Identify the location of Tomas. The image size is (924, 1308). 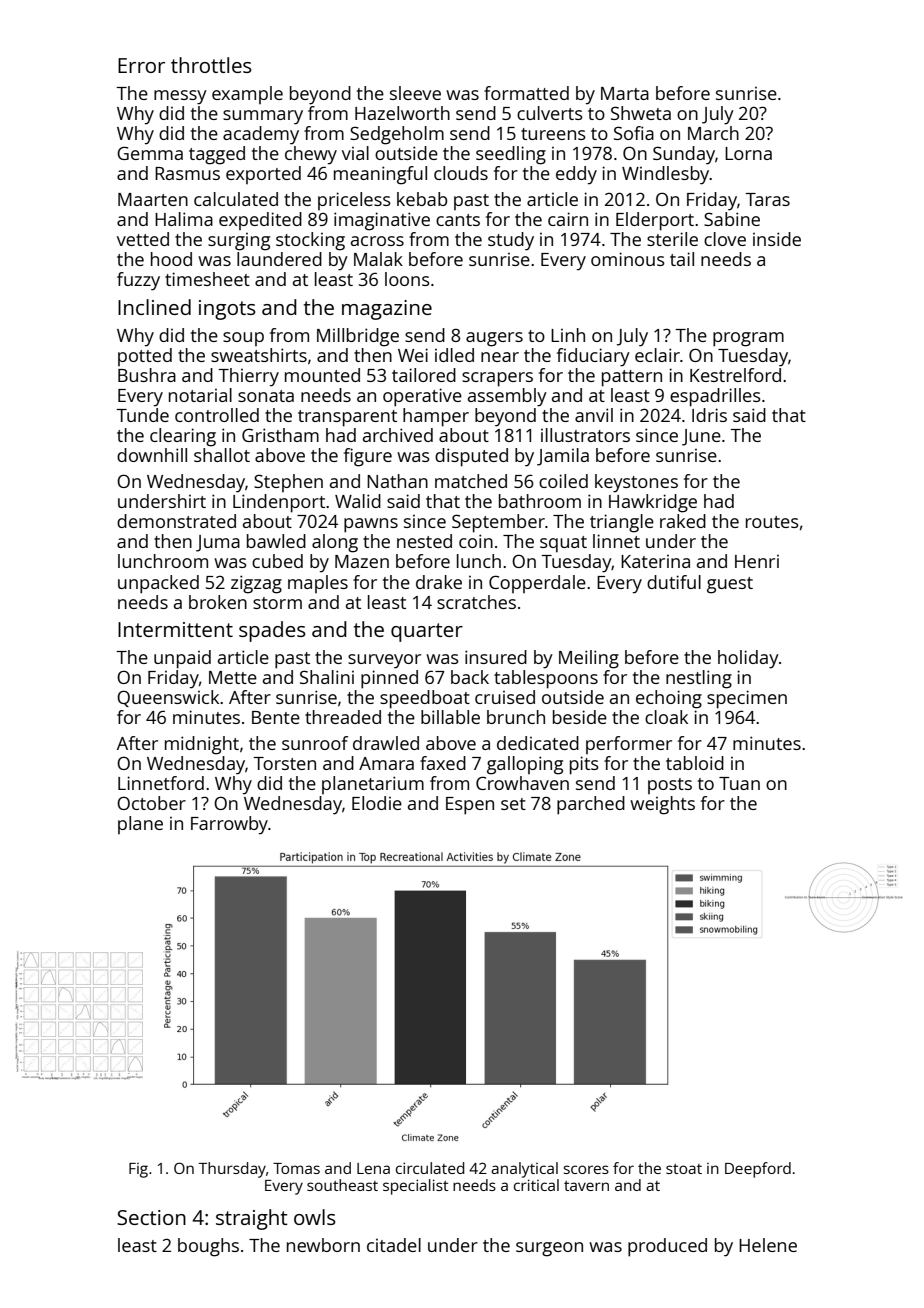
(296, 1168).
